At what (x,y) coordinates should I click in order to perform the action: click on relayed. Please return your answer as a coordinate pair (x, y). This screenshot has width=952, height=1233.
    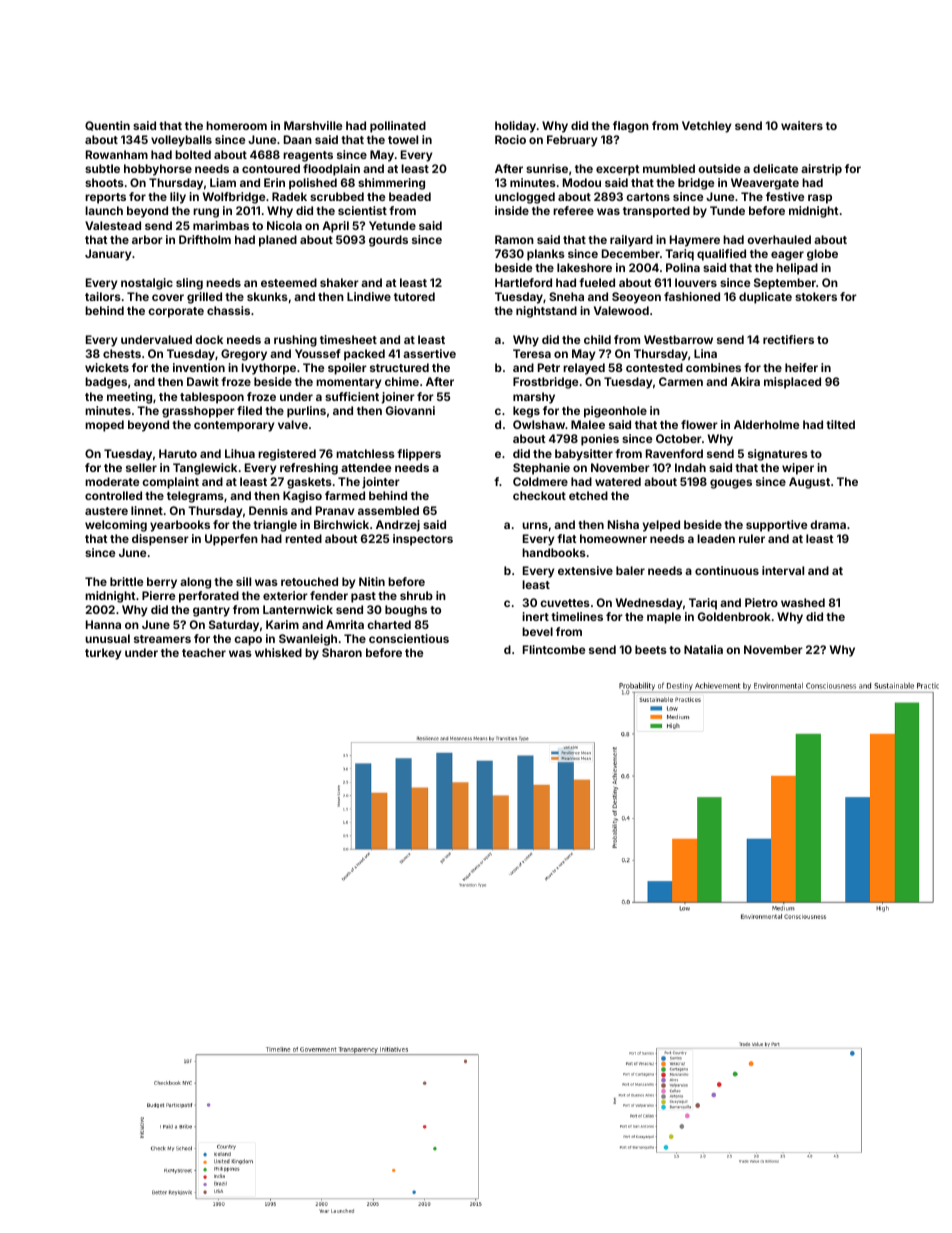
    Looking at the image, I should click on (584, 369).
